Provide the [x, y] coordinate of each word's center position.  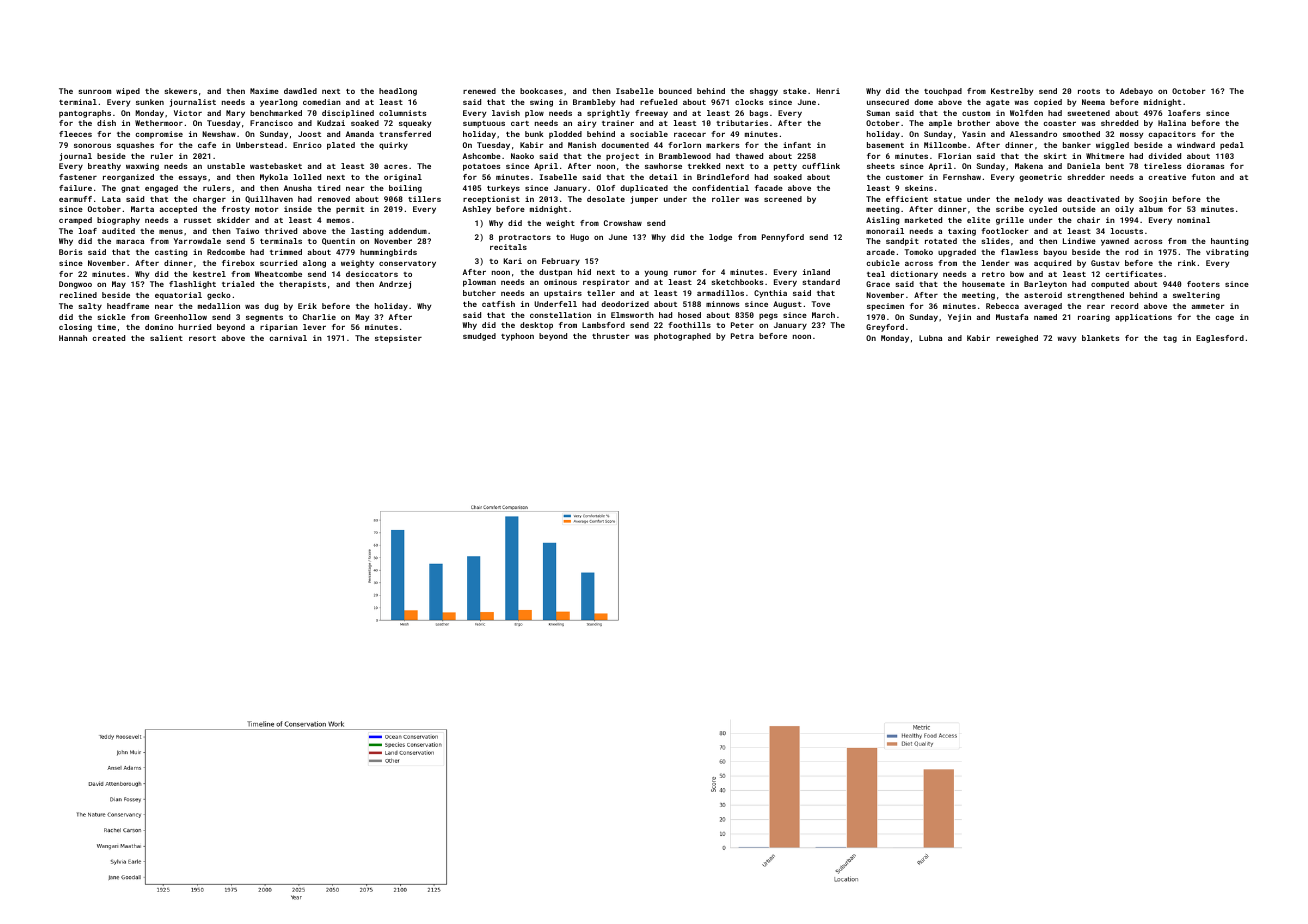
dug [271, 307]
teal [876, 274]
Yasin [974, 134]
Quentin [338, 241]
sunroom [95, 91]
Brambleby [594, 103]
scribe [1010, 209]
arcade [881, 252]
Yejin [959, 318]
